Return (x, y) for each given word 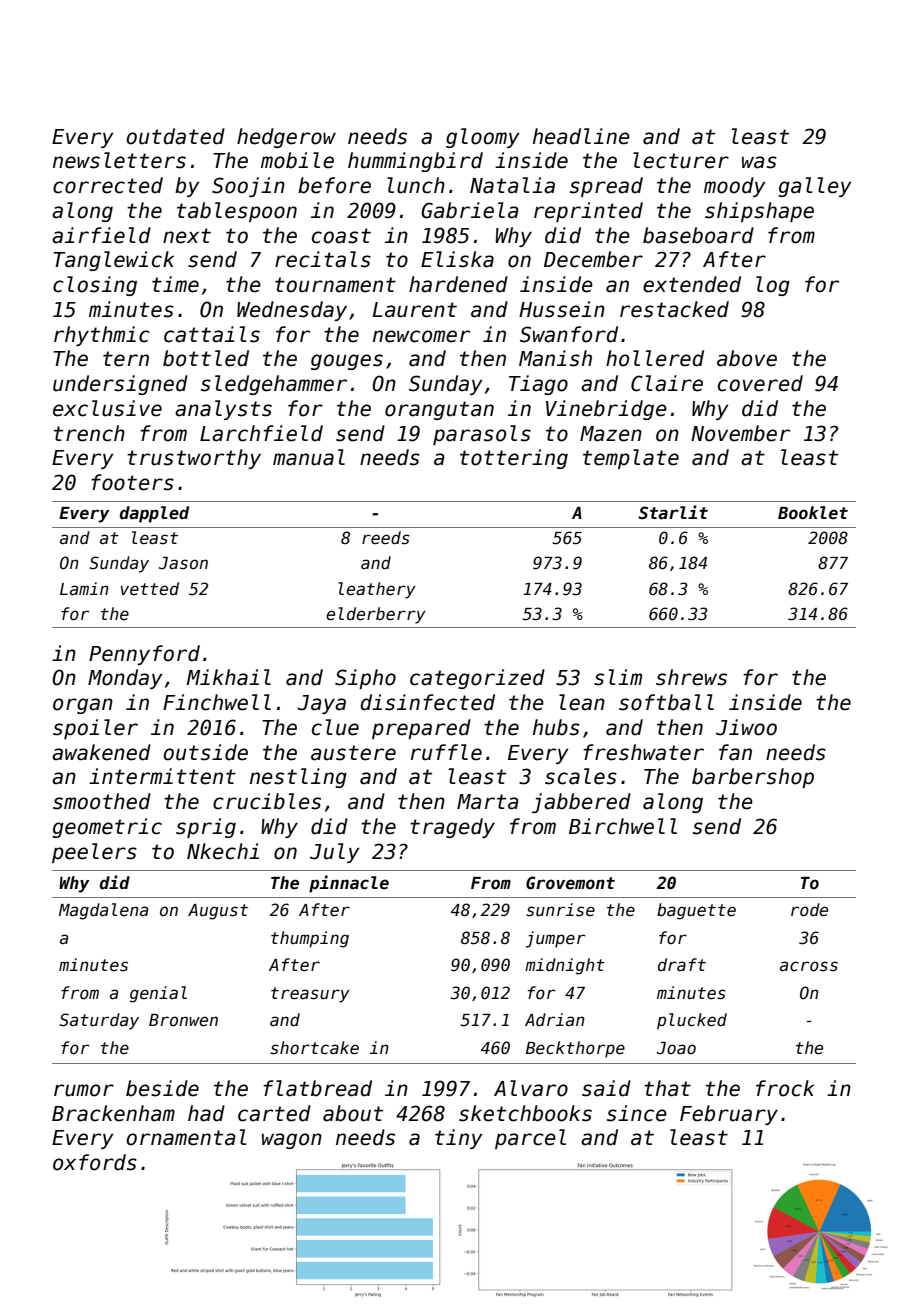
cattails (212, 334)
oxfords (95, 1162)
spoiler (95, 729)
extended (692, 284)
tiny (459, 1139)
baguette (696, 911)
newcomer (421, 336)
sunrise (560, 910)
